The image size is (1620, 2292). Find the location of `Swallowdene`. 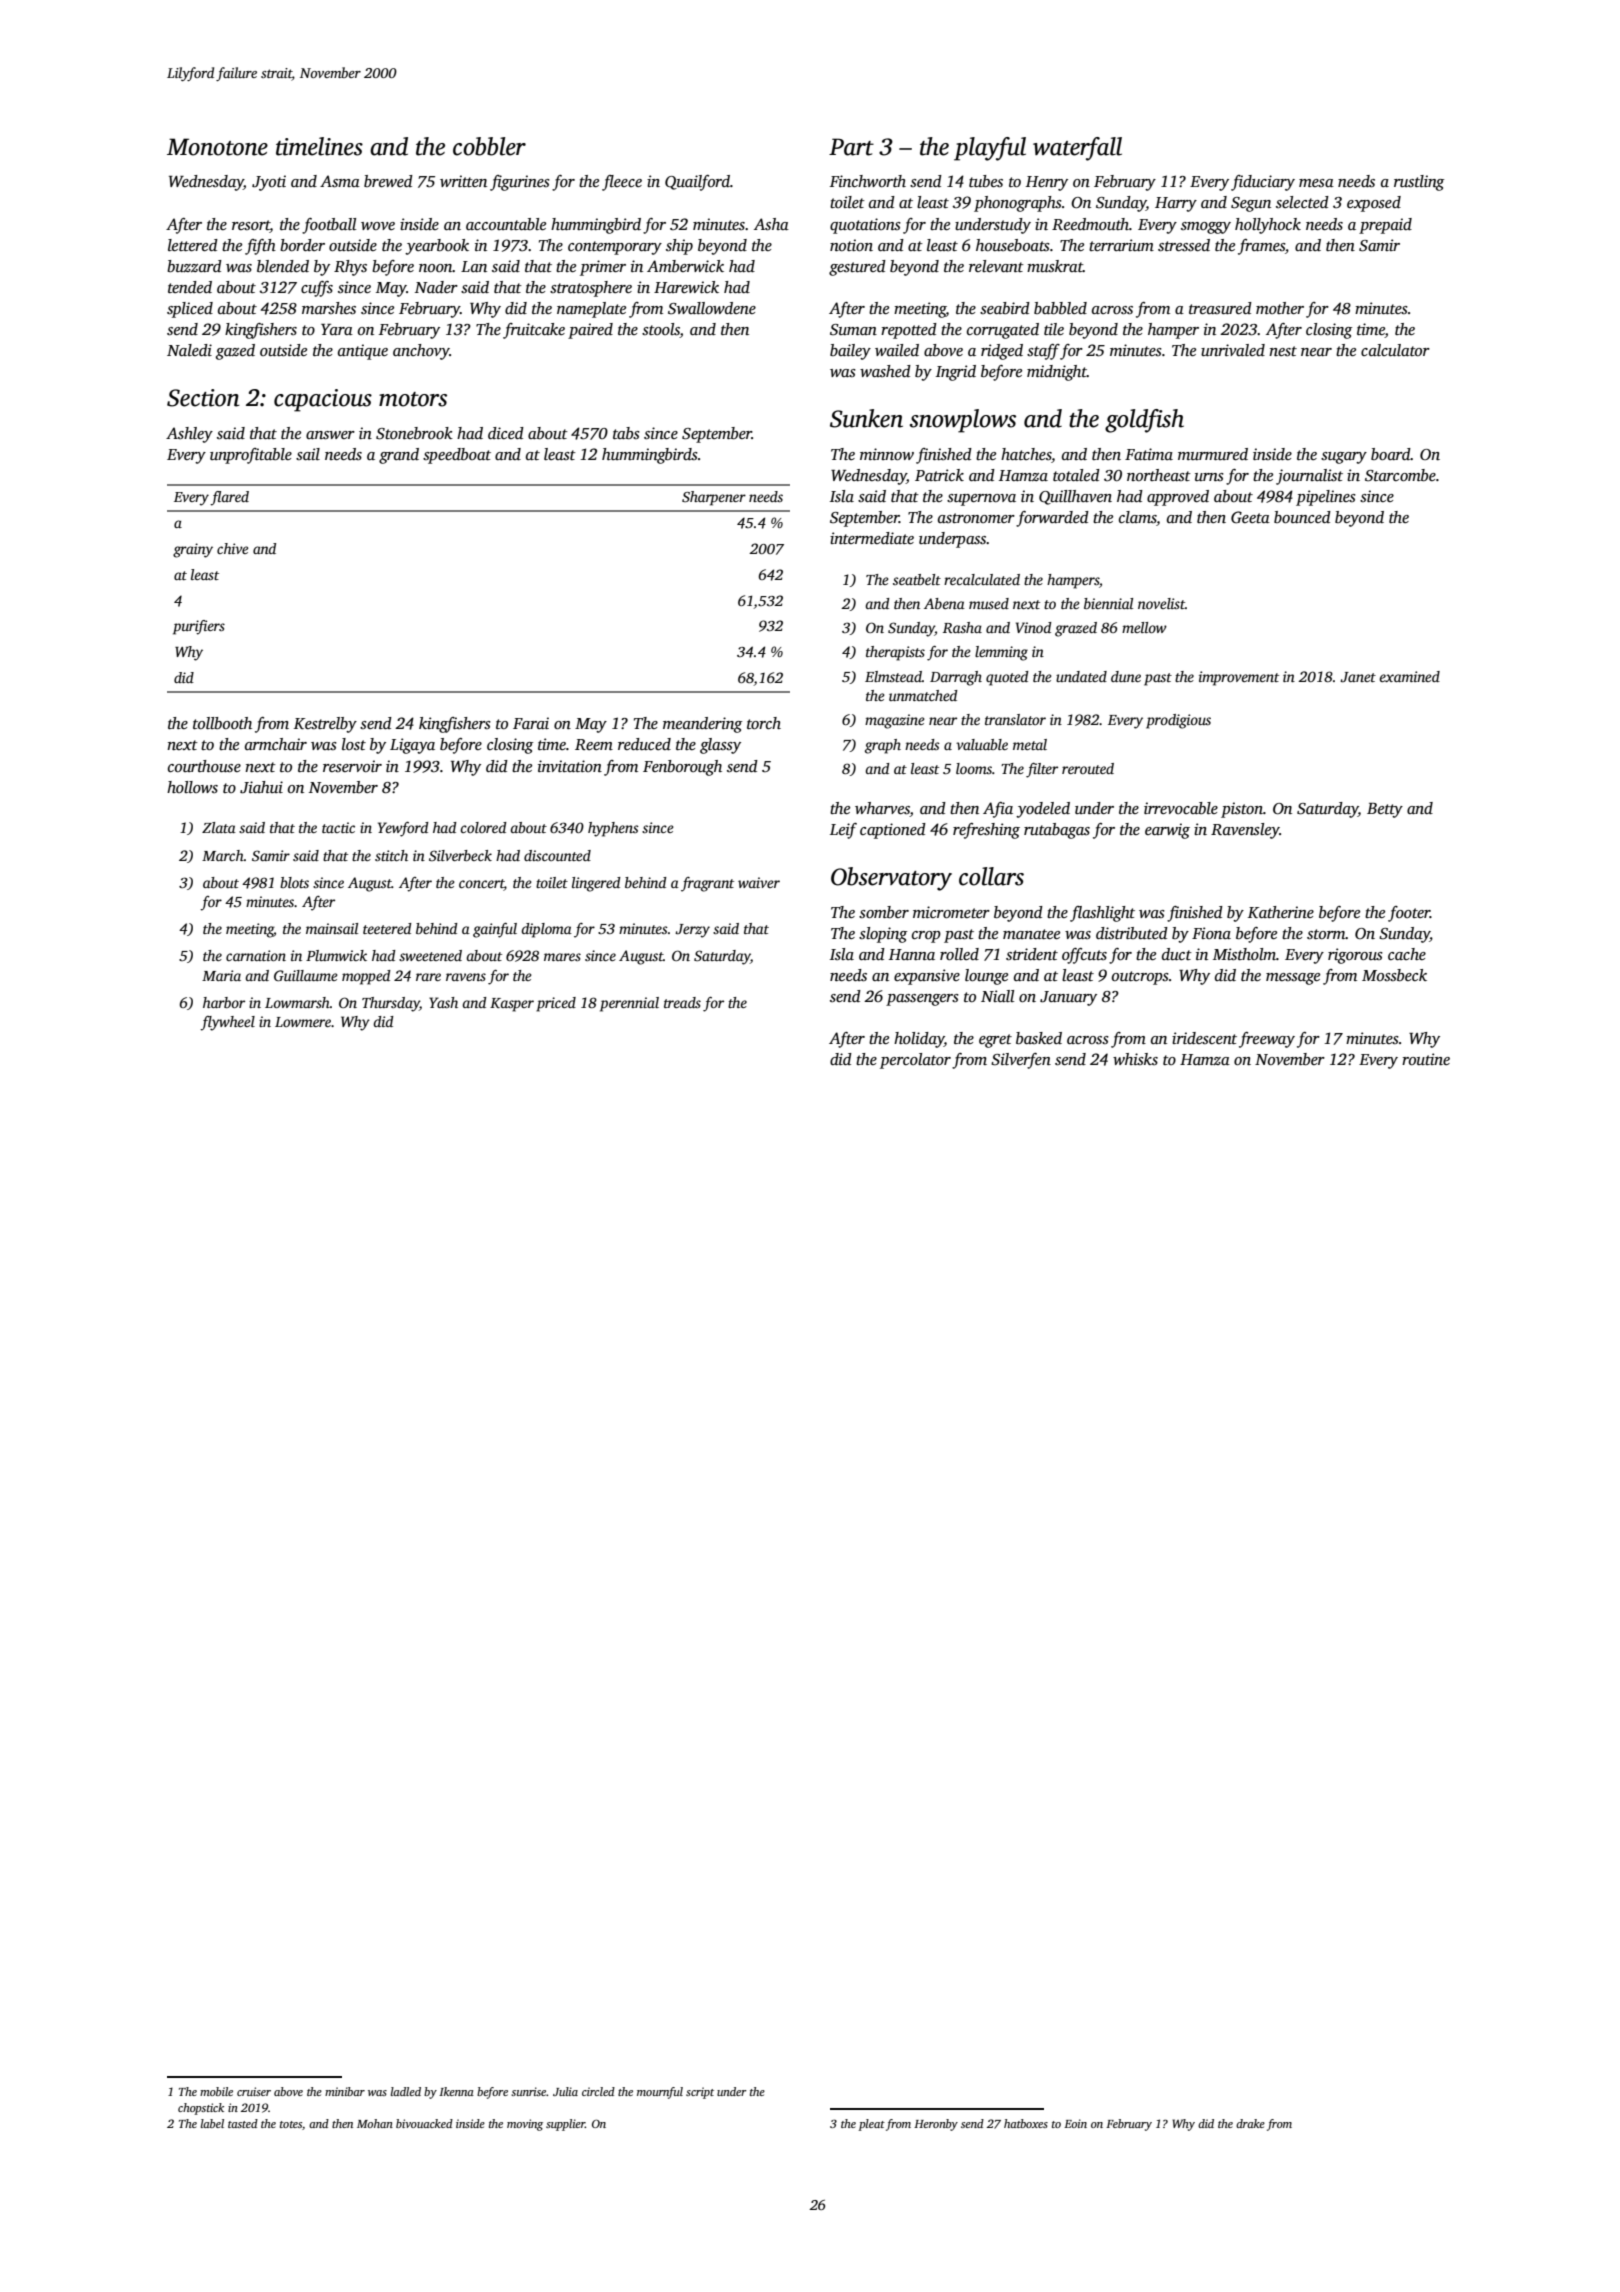

Swallowdene is located at coordinates (712, 308).
